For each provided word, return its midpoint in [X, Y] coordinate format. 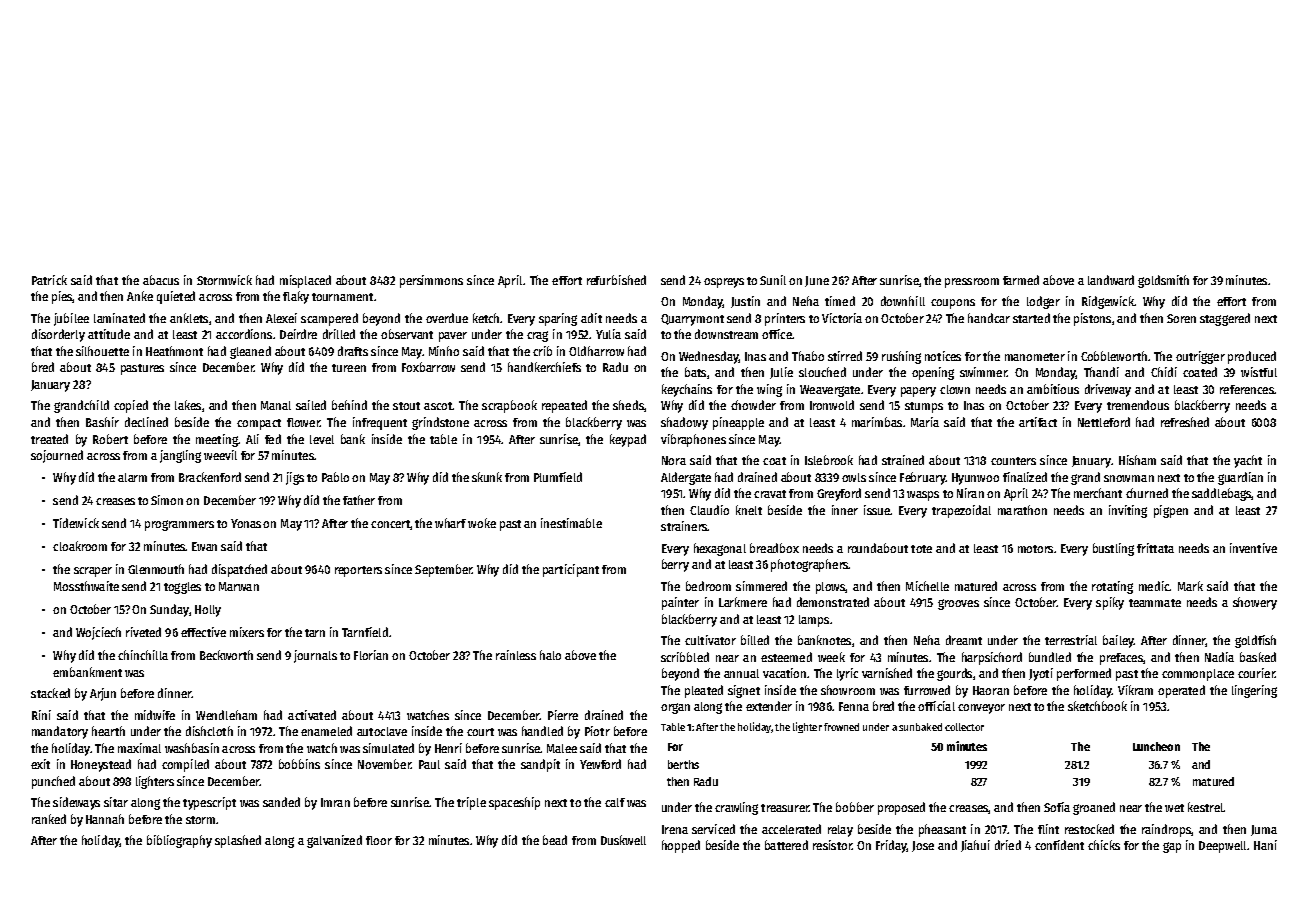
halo [550, 655]
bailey [1118, 641]
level [322, 439]
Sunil [773, 280]
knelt [749, 510]
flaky [296, 297]
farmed [1021, 280]
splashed [238, 841]
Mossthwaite [86, 586]
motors [1035, 549]
